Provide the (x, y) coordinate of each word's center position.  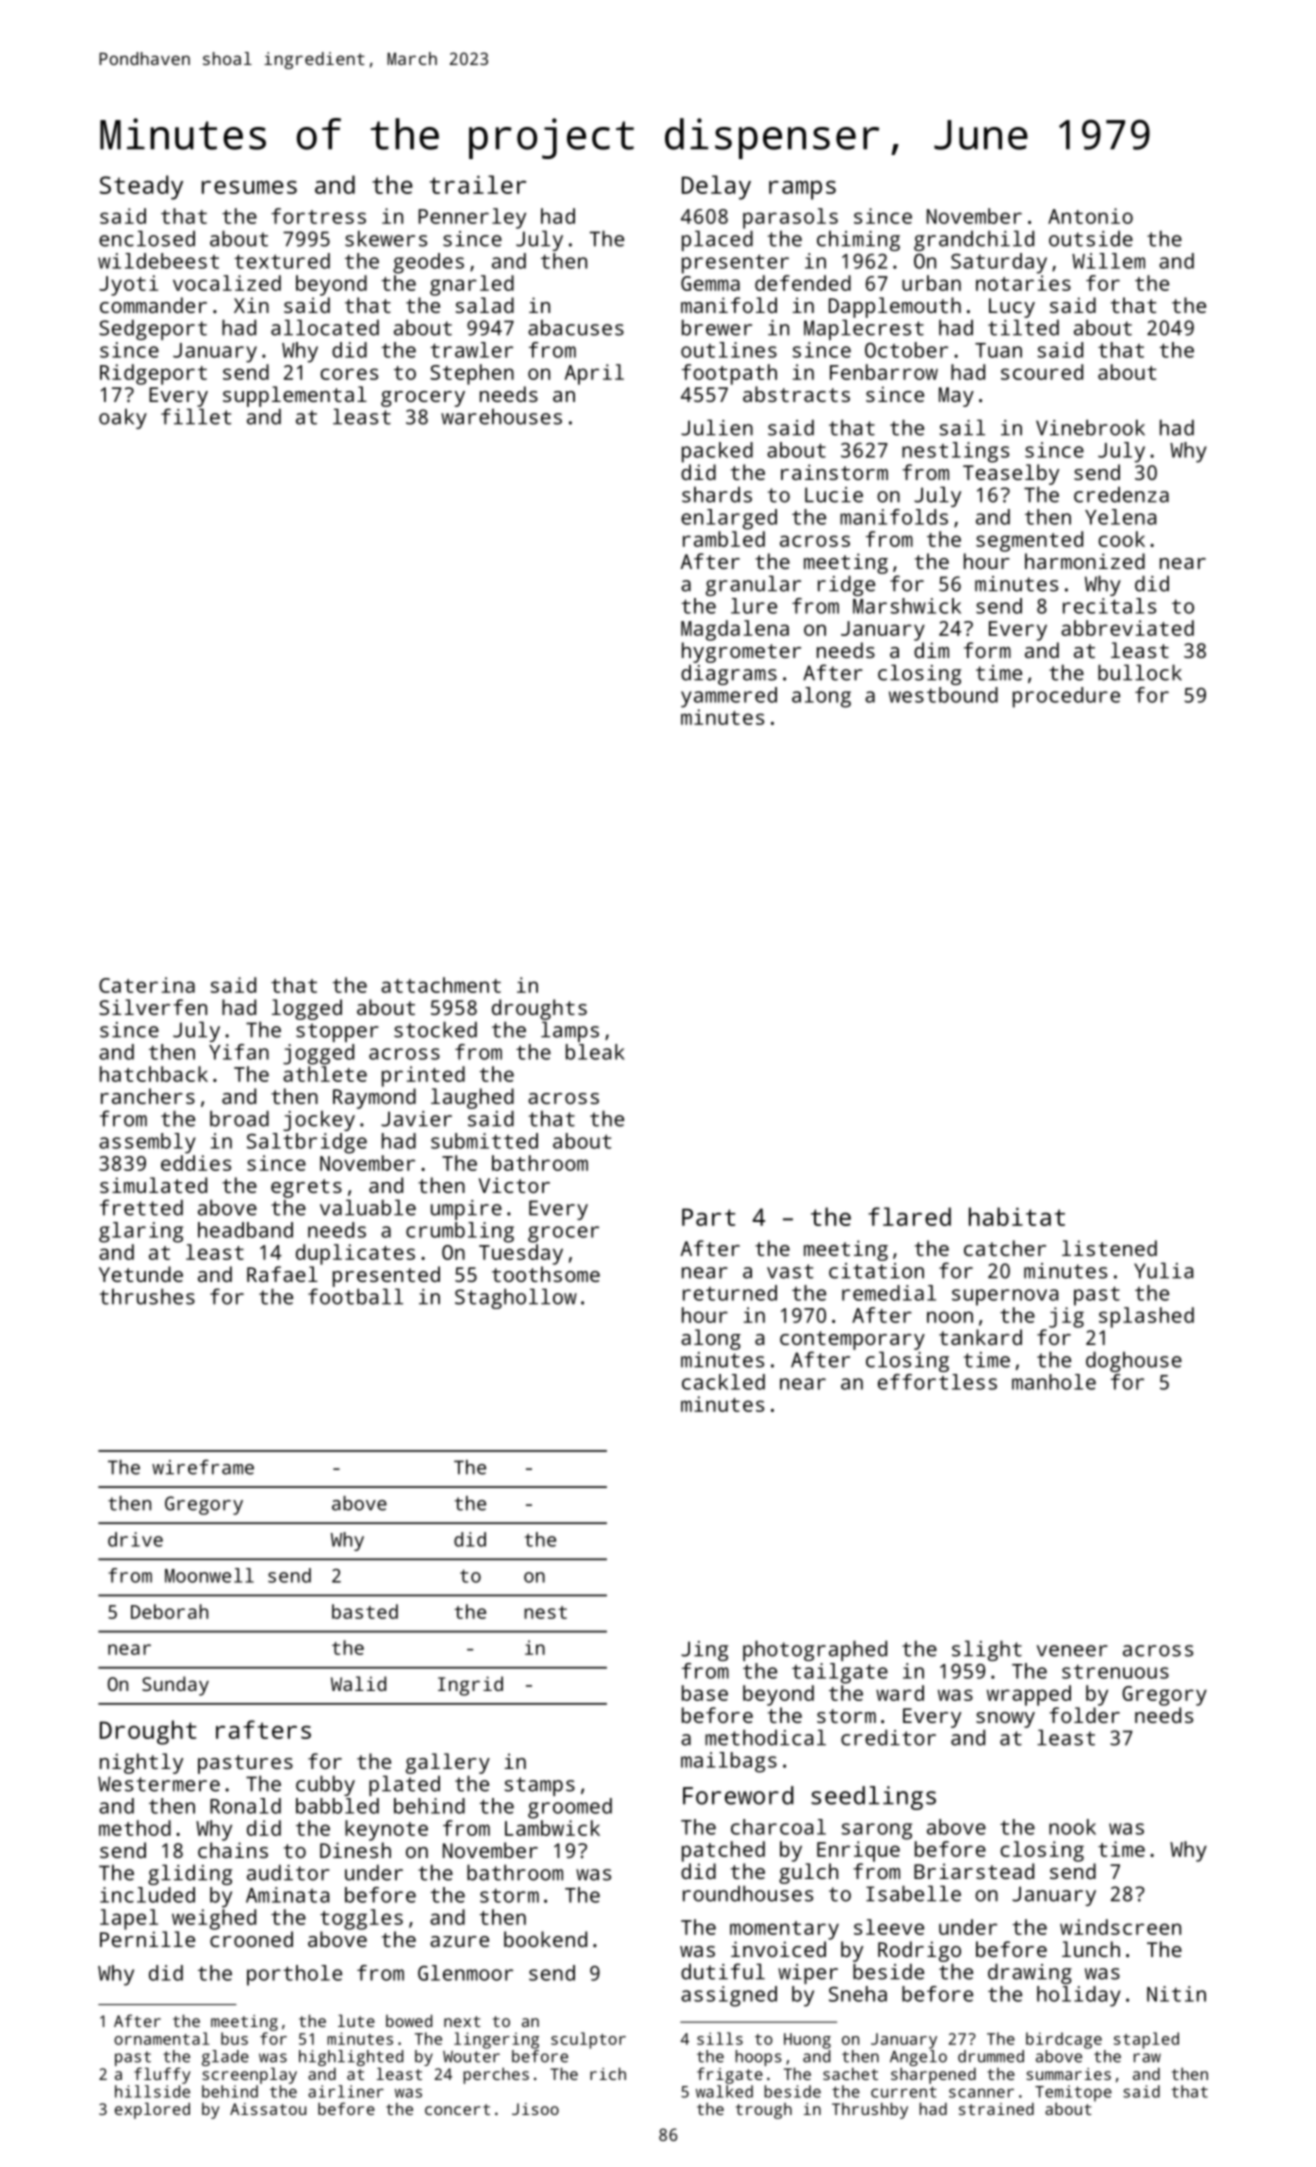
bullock (1140, 672)
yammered (729, 697)
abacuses (576, 328)
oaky (123, 419)
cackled (723, 1382)
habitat (1017, 1216)
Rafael (282, 1274)
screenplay (249, 2075)
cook (1121, 539)
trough (764, 2111)
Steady (141, 187)
